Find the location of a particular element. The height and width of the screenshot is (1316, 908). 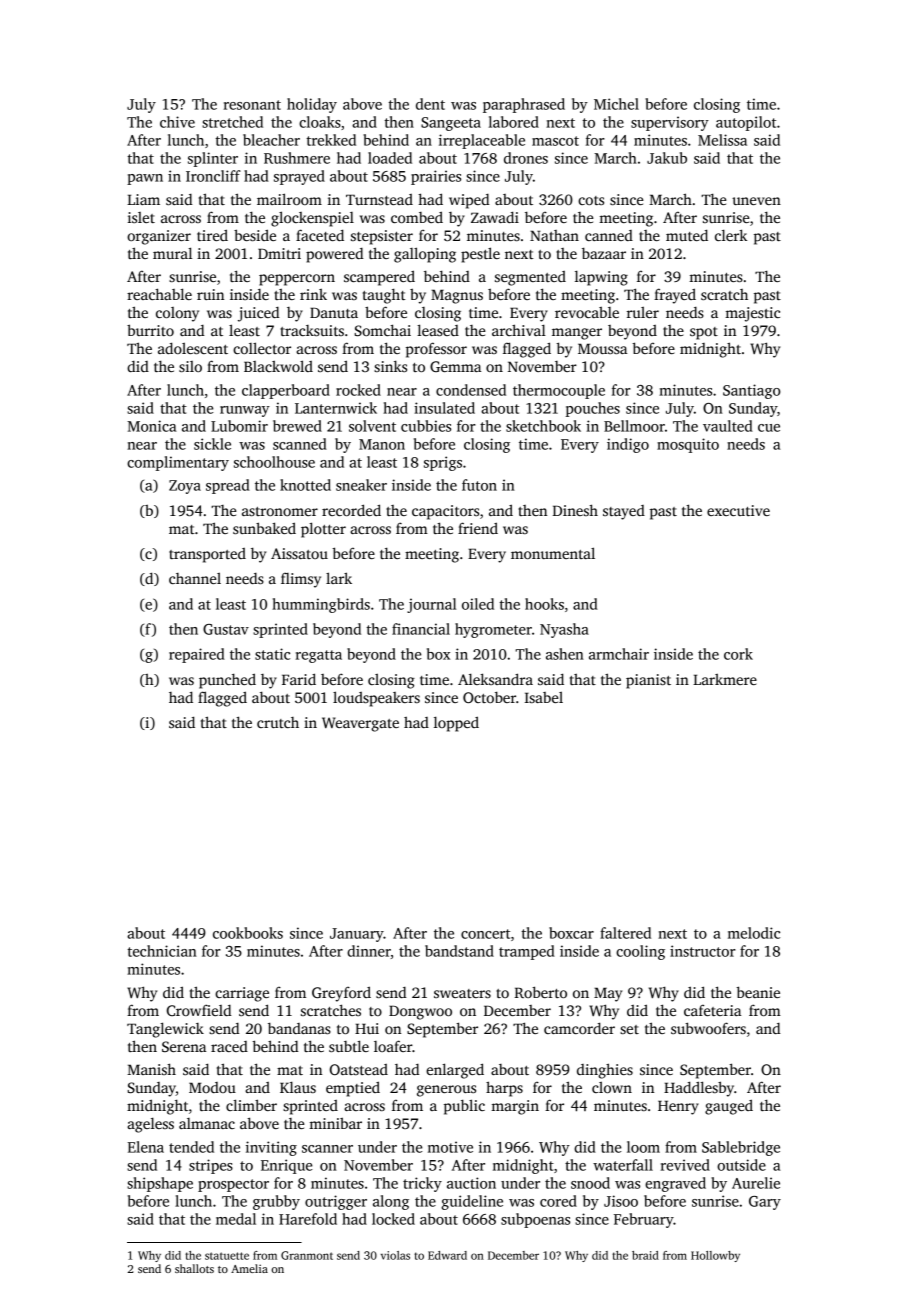

pianist is located at coordinates (648, 681).
